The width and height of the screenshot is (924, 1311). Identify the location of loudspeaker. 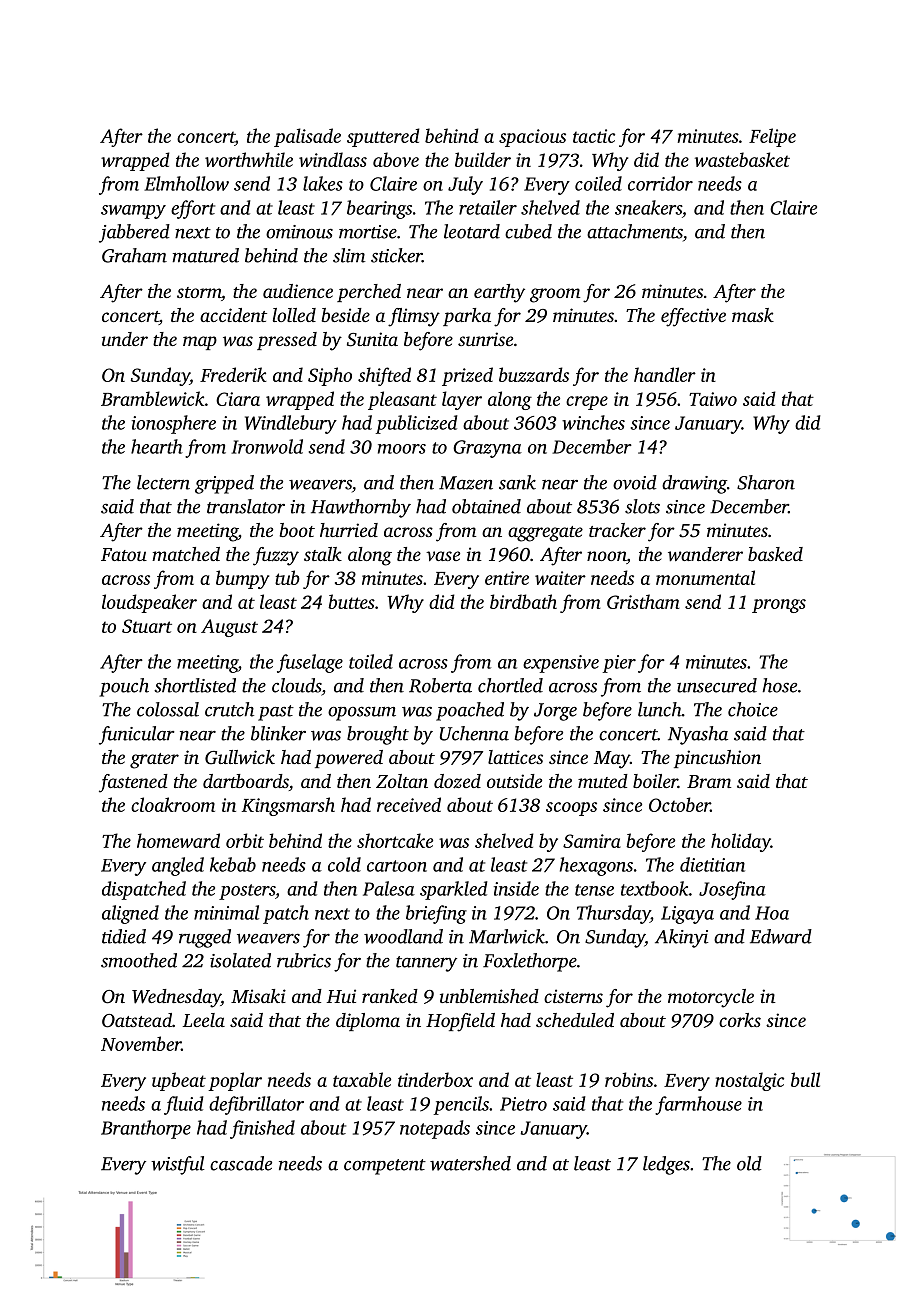
(149, 603).
